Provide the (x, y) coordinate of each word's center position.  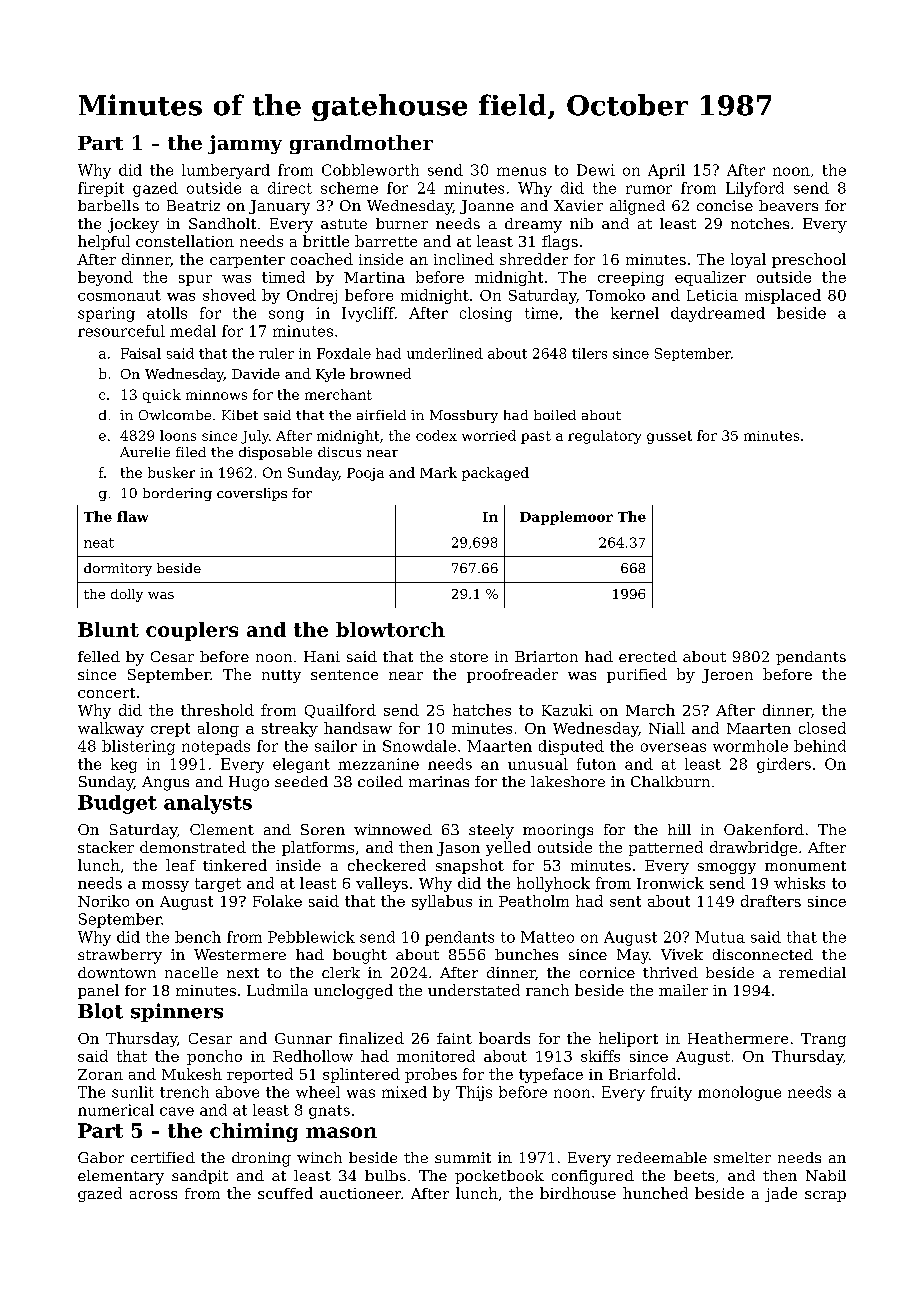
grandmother (361, 144)
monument (805, 866)
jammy (245, 144)
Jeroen (727, 676)
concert (106, 693)
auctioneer (360, 1193)
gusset (669, 437)
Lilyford (755, 189)
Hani (322, 656)
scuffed (285, 1193)
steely (491, 831)
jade (781, 1194)
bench (198, 937)
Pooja (365, 474)
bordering (177, 494)
